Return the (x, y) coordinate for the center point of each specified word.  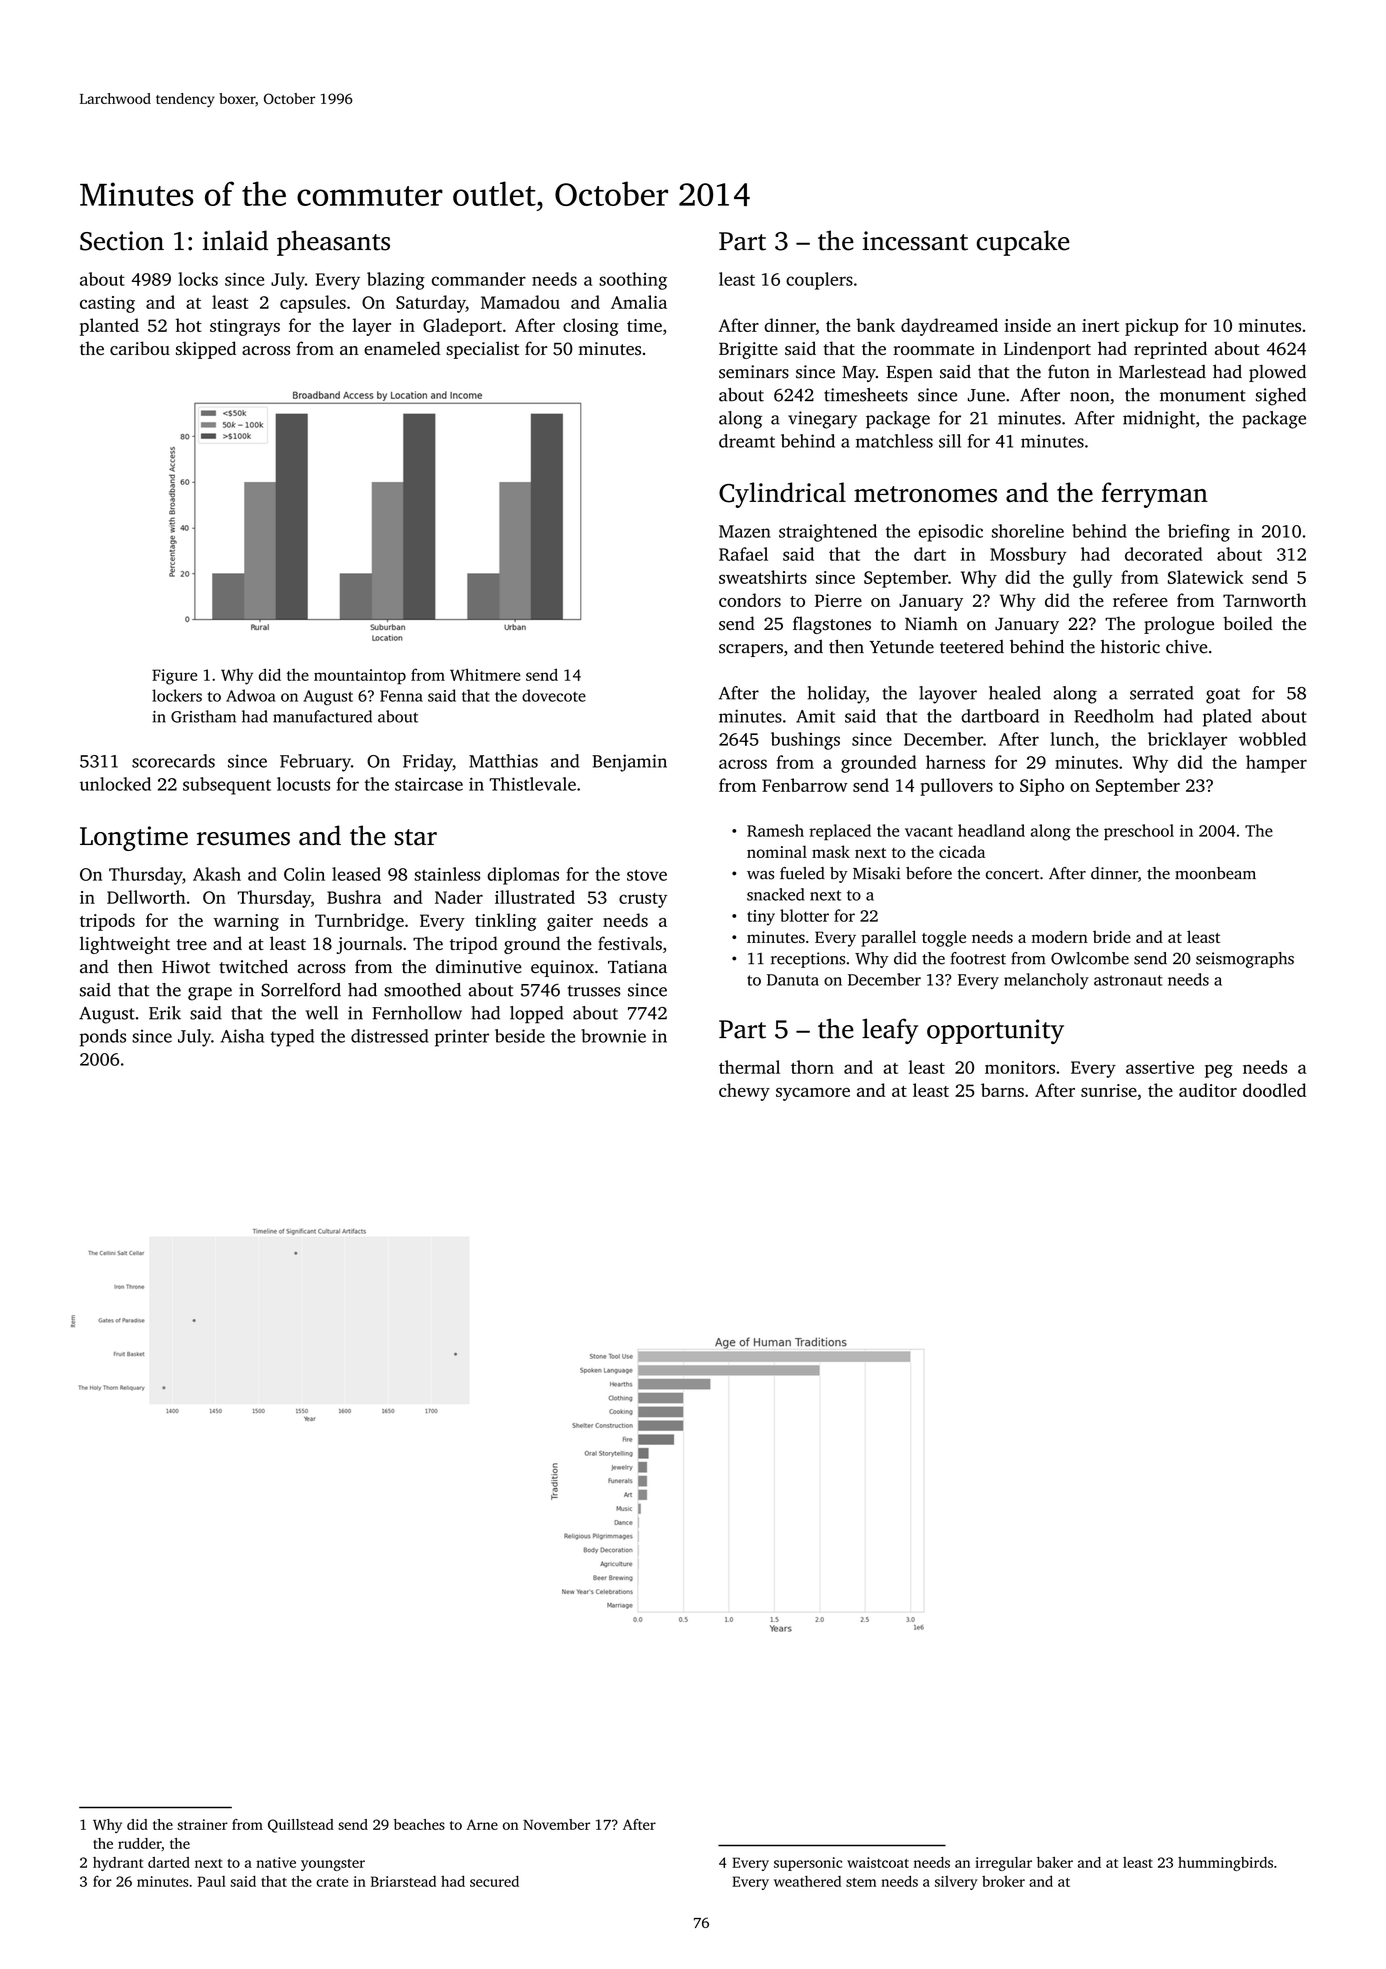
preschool (1139, 832)
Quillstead (301, 1826)
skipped (206, 350)
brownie (613, 1036)
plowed (1277, 373)
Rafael (743, 554)
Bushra (354, 897)
